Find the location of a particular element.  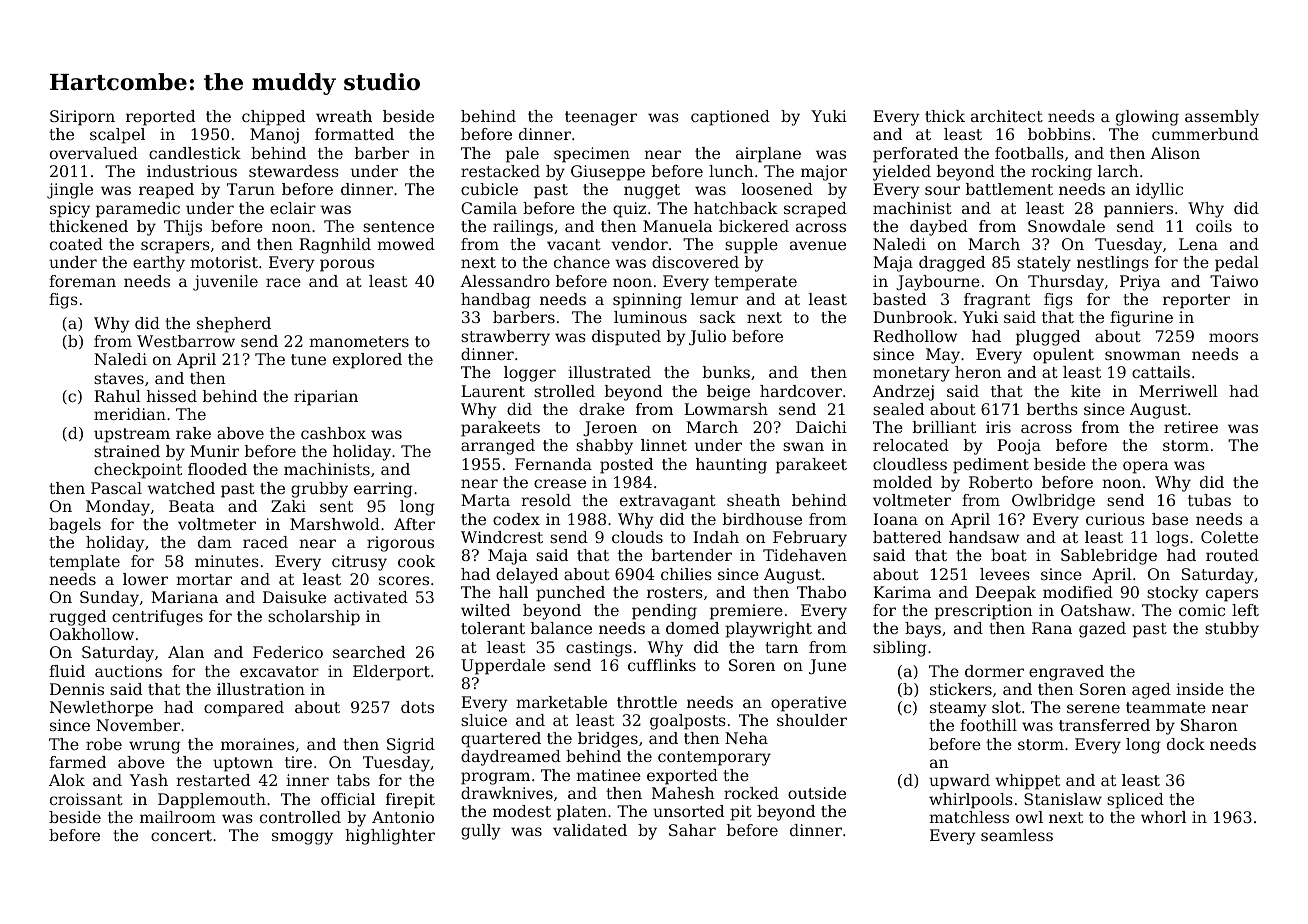

gully is located at coordinates (481, 832).
